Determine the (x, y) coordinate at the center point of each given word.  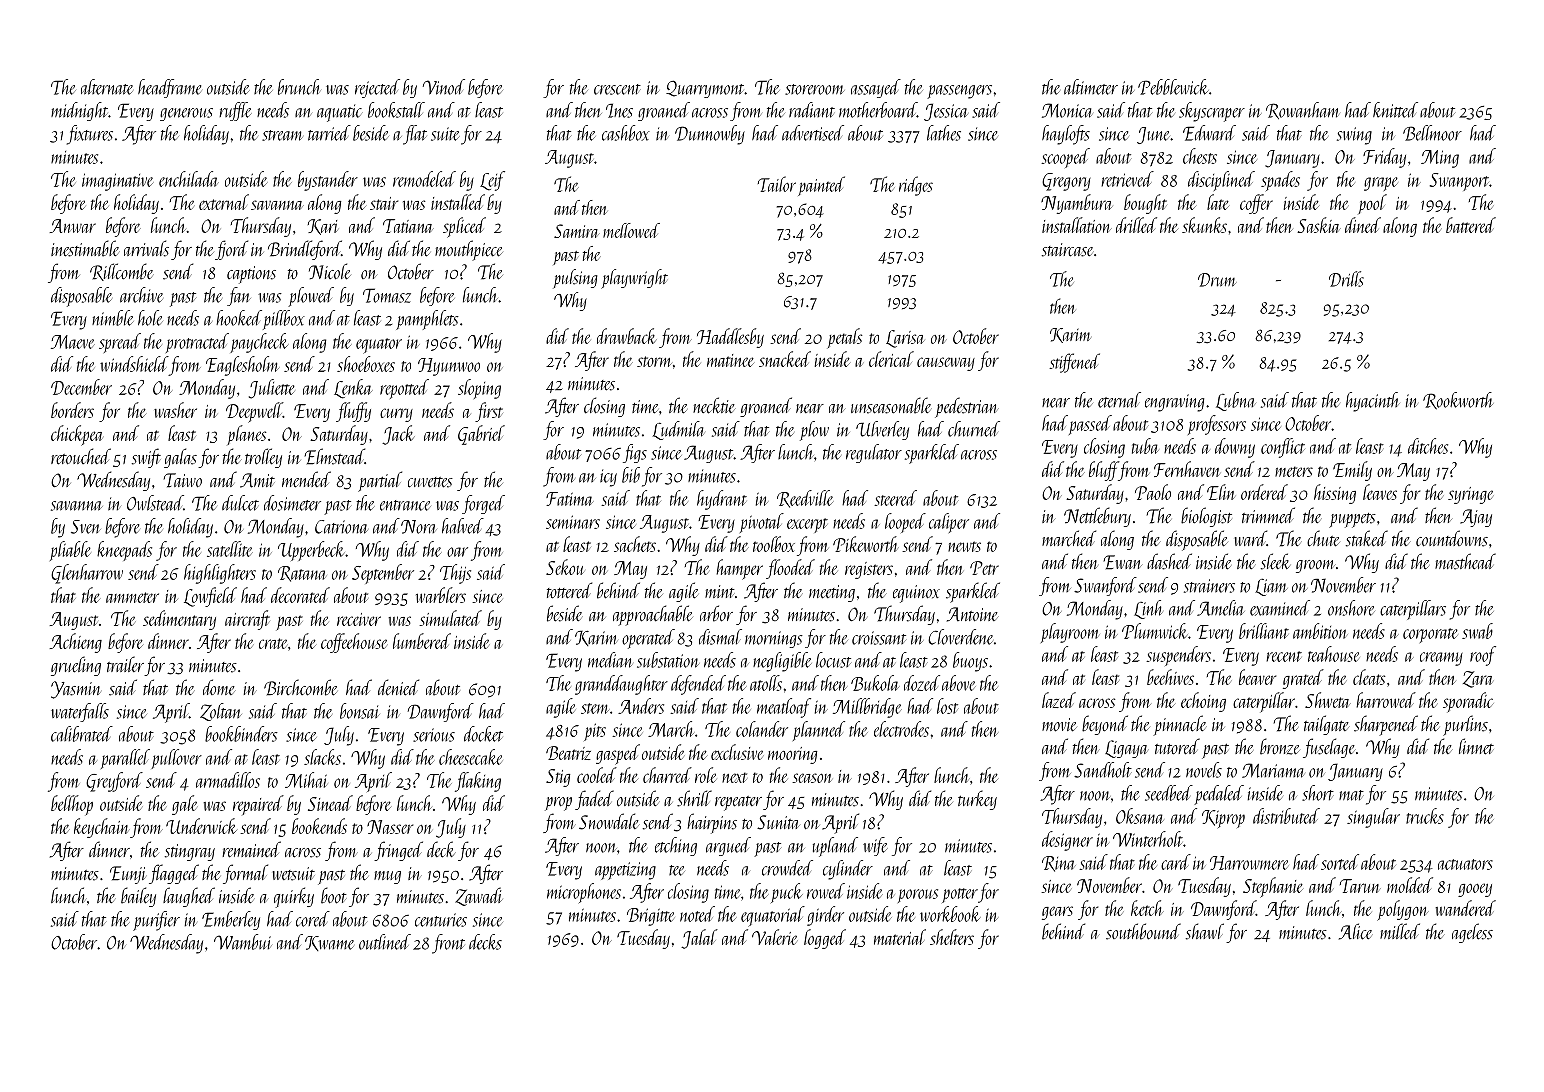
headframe (169, 88)
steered (895, 498)
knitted (1395, 110)
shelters (952, 937)
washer (175, 410)
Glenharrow (87, 574)
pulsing (575, 279)
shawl (1205, 931)
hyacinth (1373, 402)
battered (1471, 225)
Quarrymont (705, 89)
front (448, 944)
